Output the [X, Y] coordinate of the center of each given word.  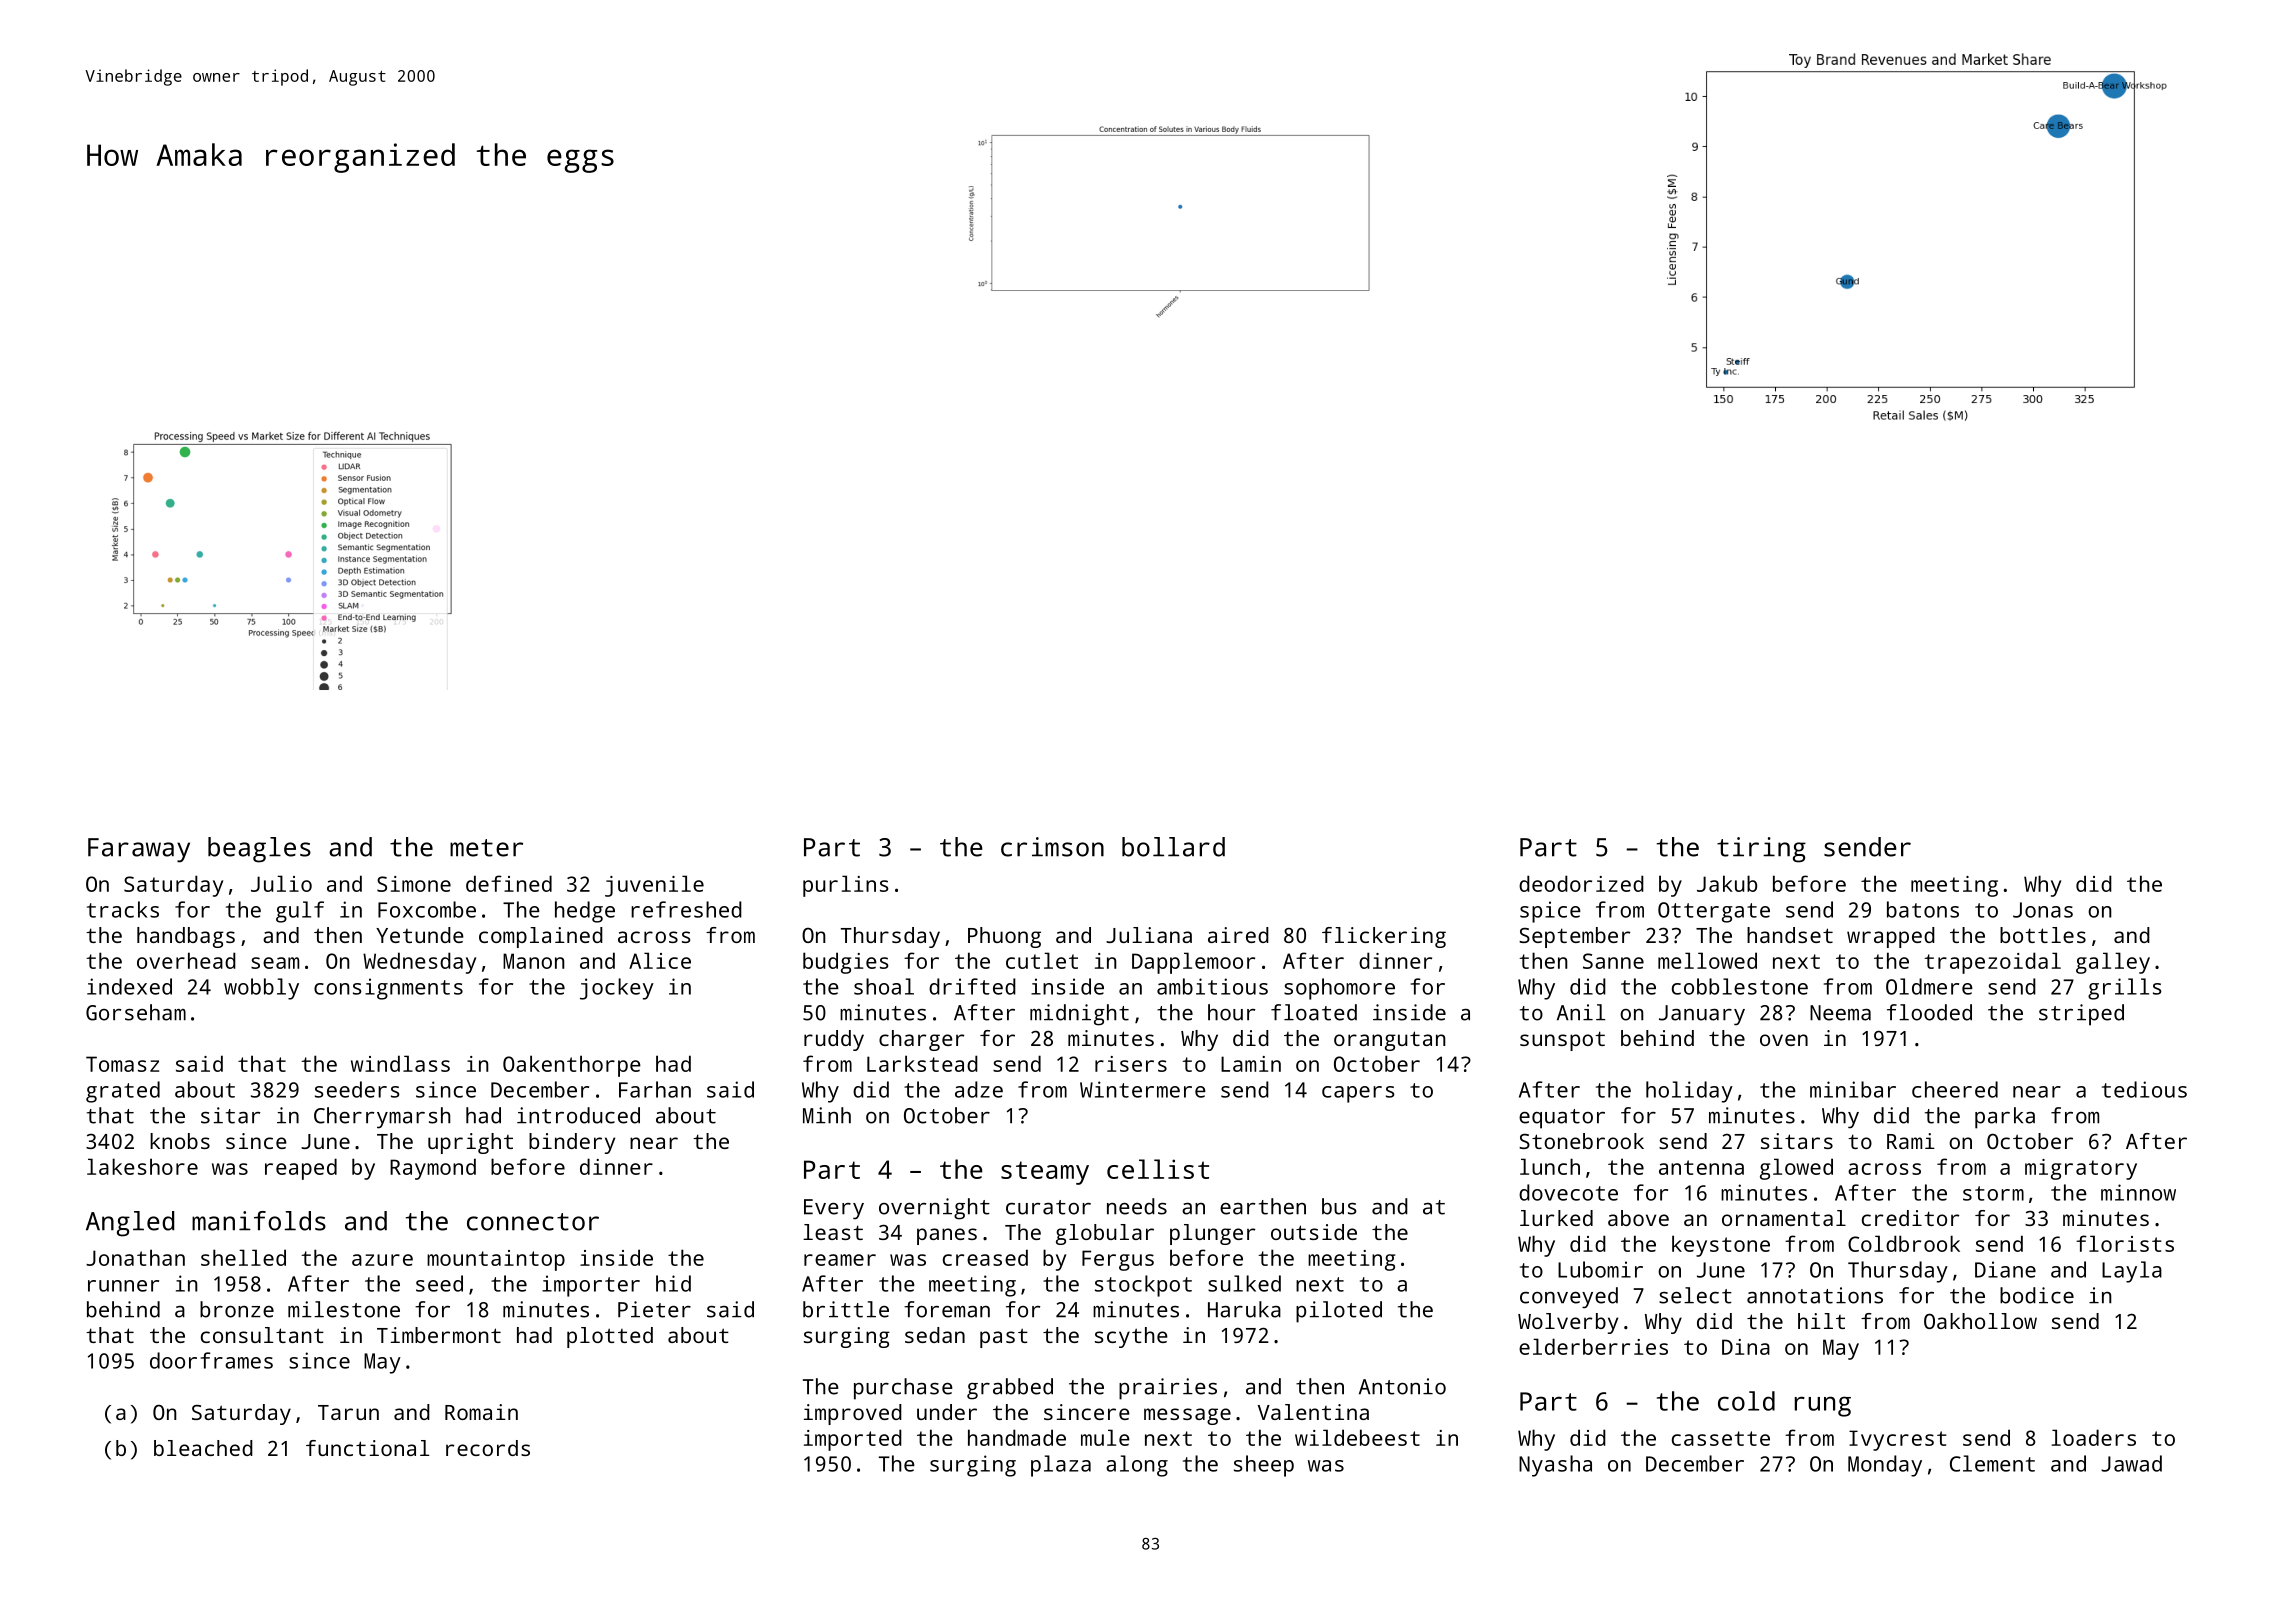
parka [2005, 1118]
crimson [1052, 847]
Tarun [348, 1412]
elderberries [1593, 1346]
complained [541, 937]
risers [1131, 1064]
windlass [400, 1063]
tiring [1761, 850]
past [1004, 1338]
